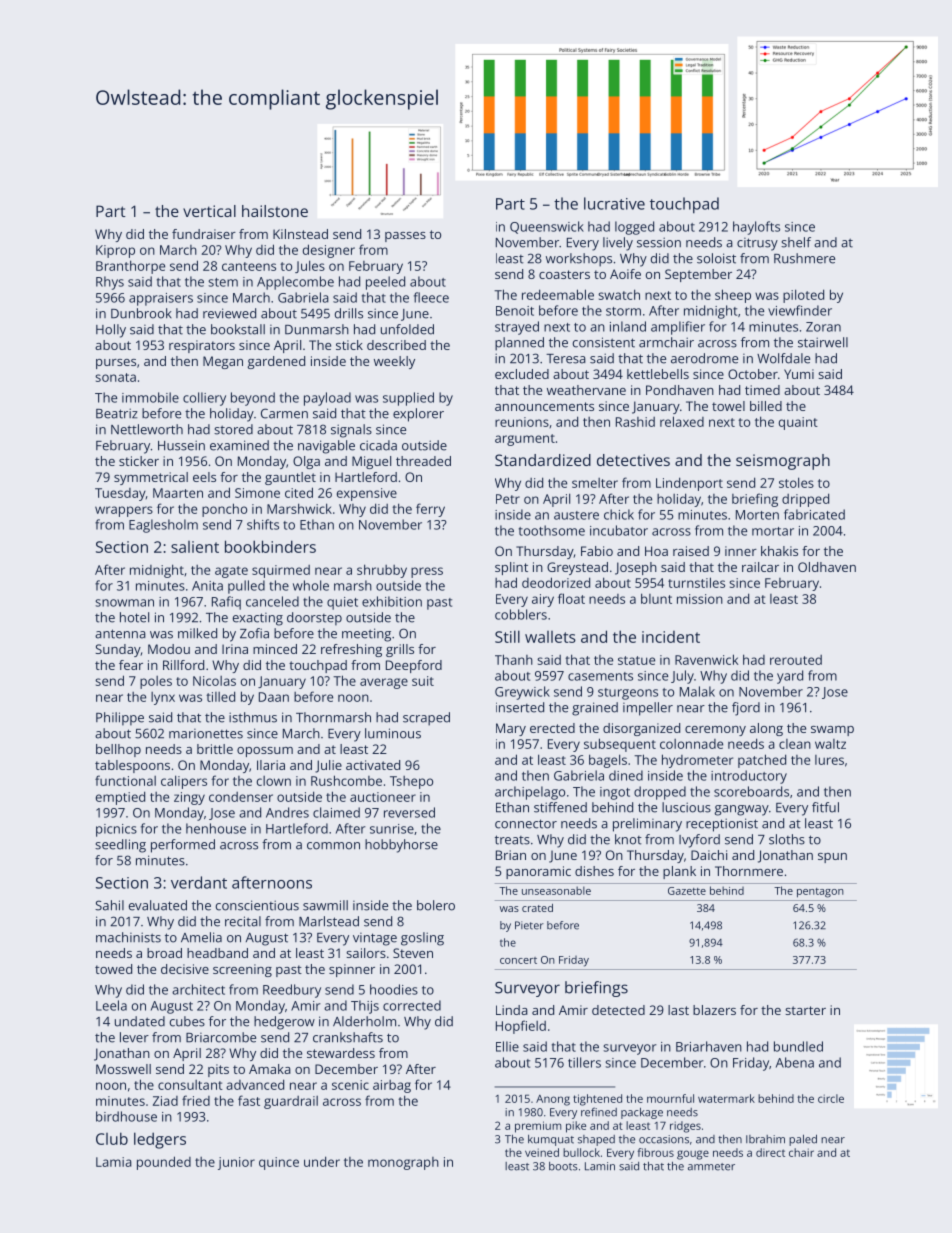 This image has height=1233, width=952. I want to click on expensive, so click(367, 494).
